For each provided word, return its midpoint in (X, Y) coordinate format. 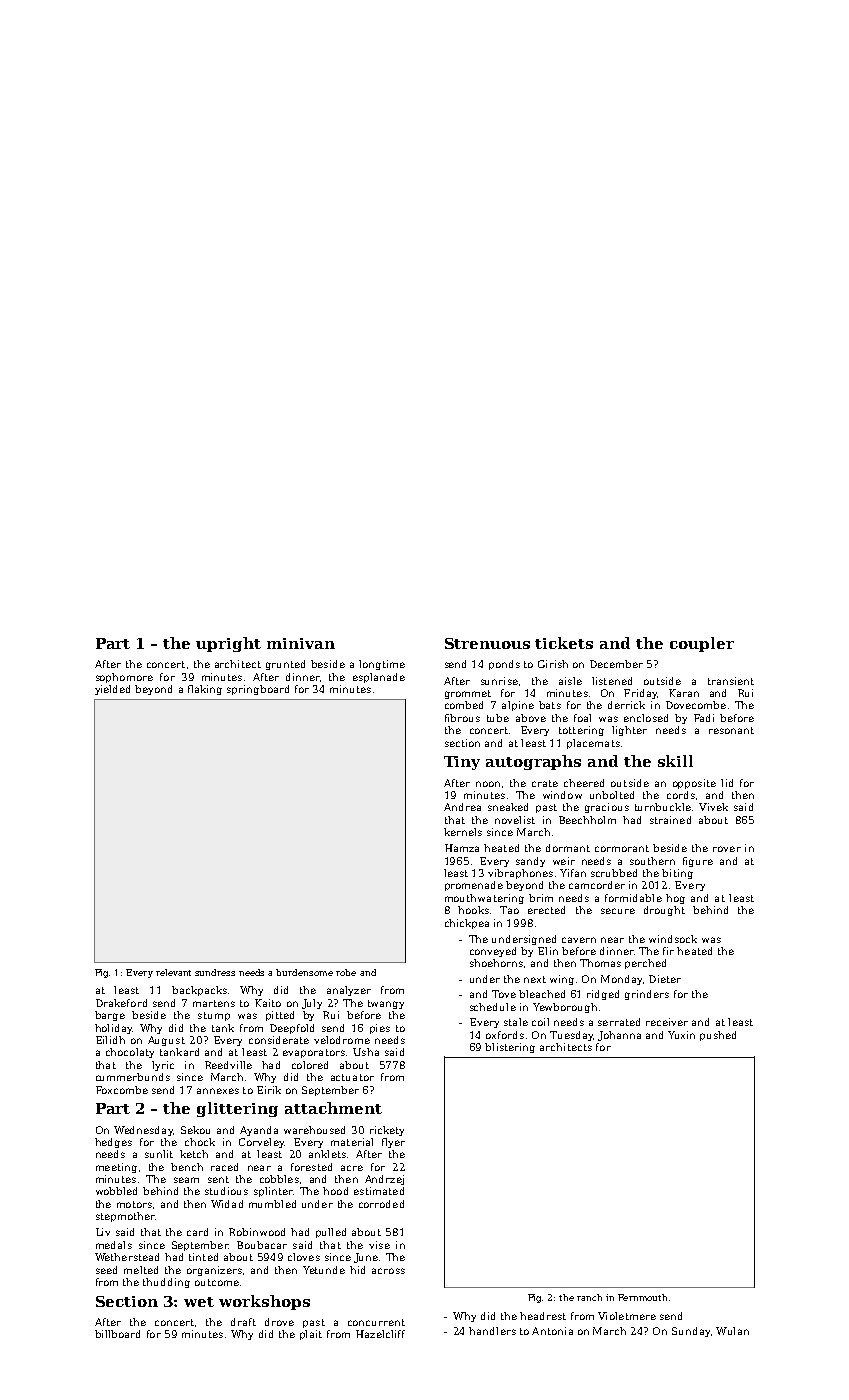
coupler (702, 644)
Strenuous (487, 643)
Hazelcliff (380, 1334)
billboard (117, 1334)
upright (228, 644)
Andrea (462, 807)
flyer (393, 1143)
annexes (218, 1091)
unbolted (612, 795)
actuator (352, 1077)
